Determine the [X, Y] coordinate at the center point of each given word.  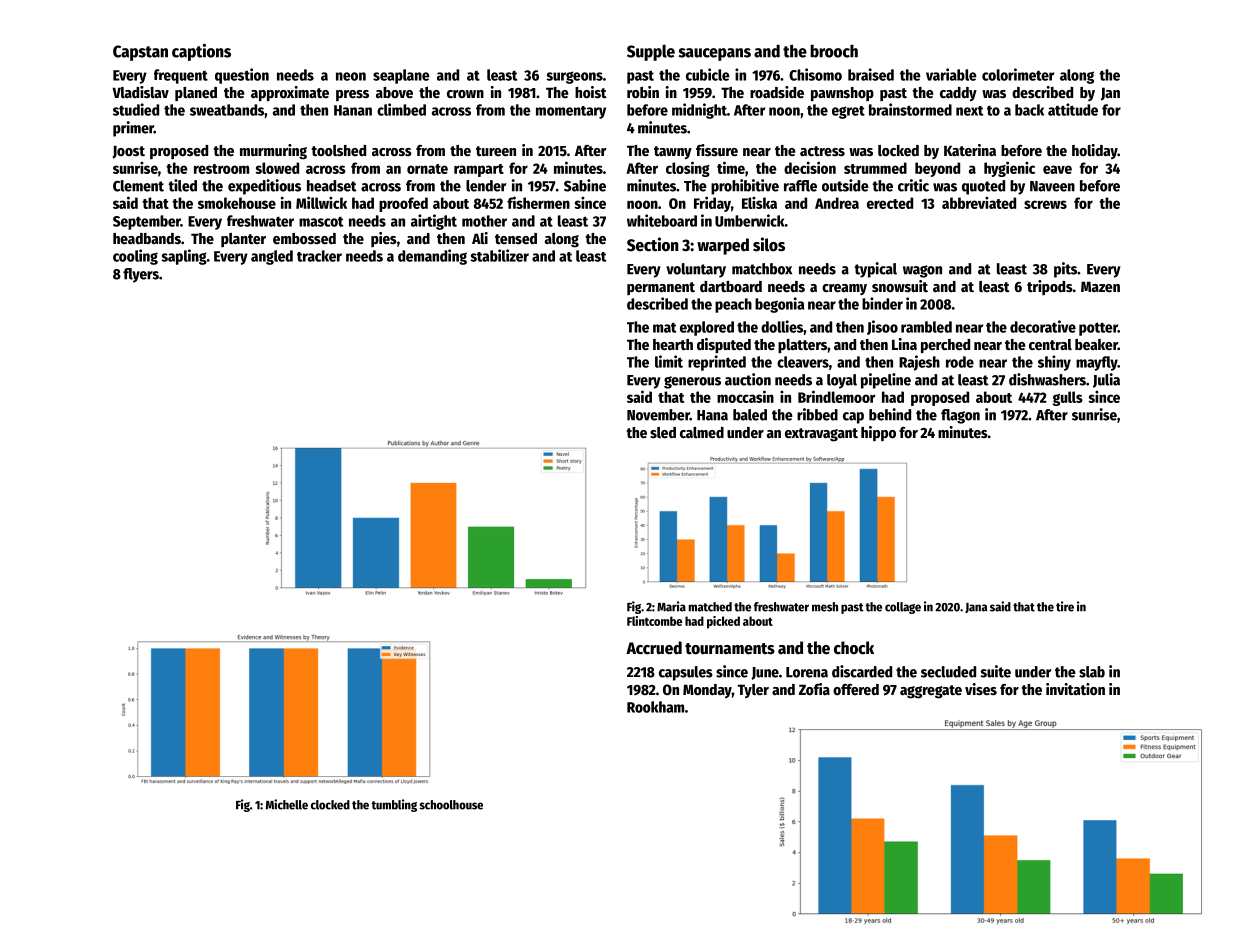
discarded [862, 671]
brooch [834, 51]
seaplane [401, 76]
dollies [782, 326]
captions [201, 52]
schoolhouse [451, 805]
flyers [141, 275]
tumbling [394, 805]
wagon [922, 271]
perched [945, 346]
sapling [184, 257]
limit [669, 361]
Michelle [287, 804]
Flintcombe [654, 621]
